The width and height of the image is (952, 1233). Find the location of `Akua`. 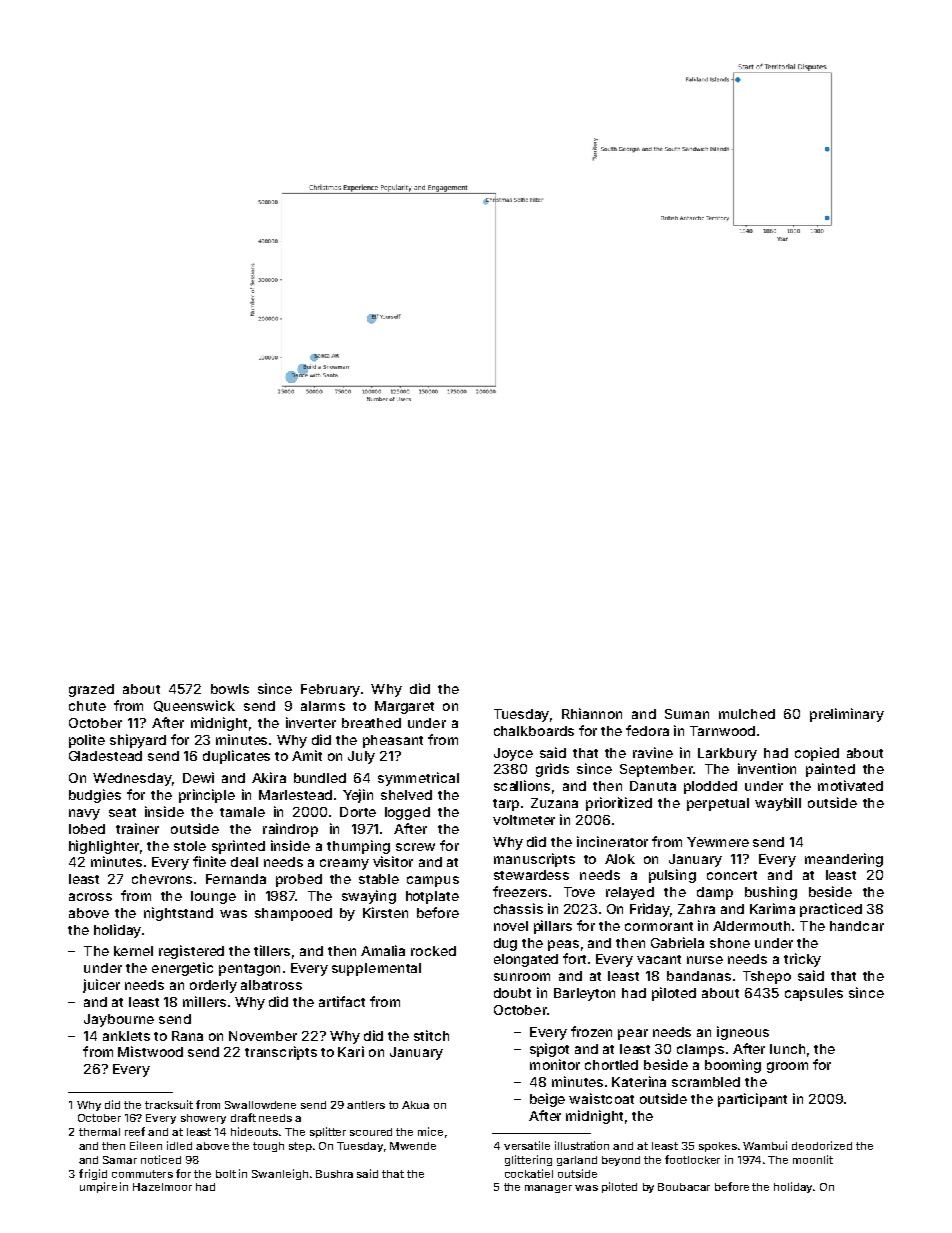

Akua is located at coordinates (415, 1105).
